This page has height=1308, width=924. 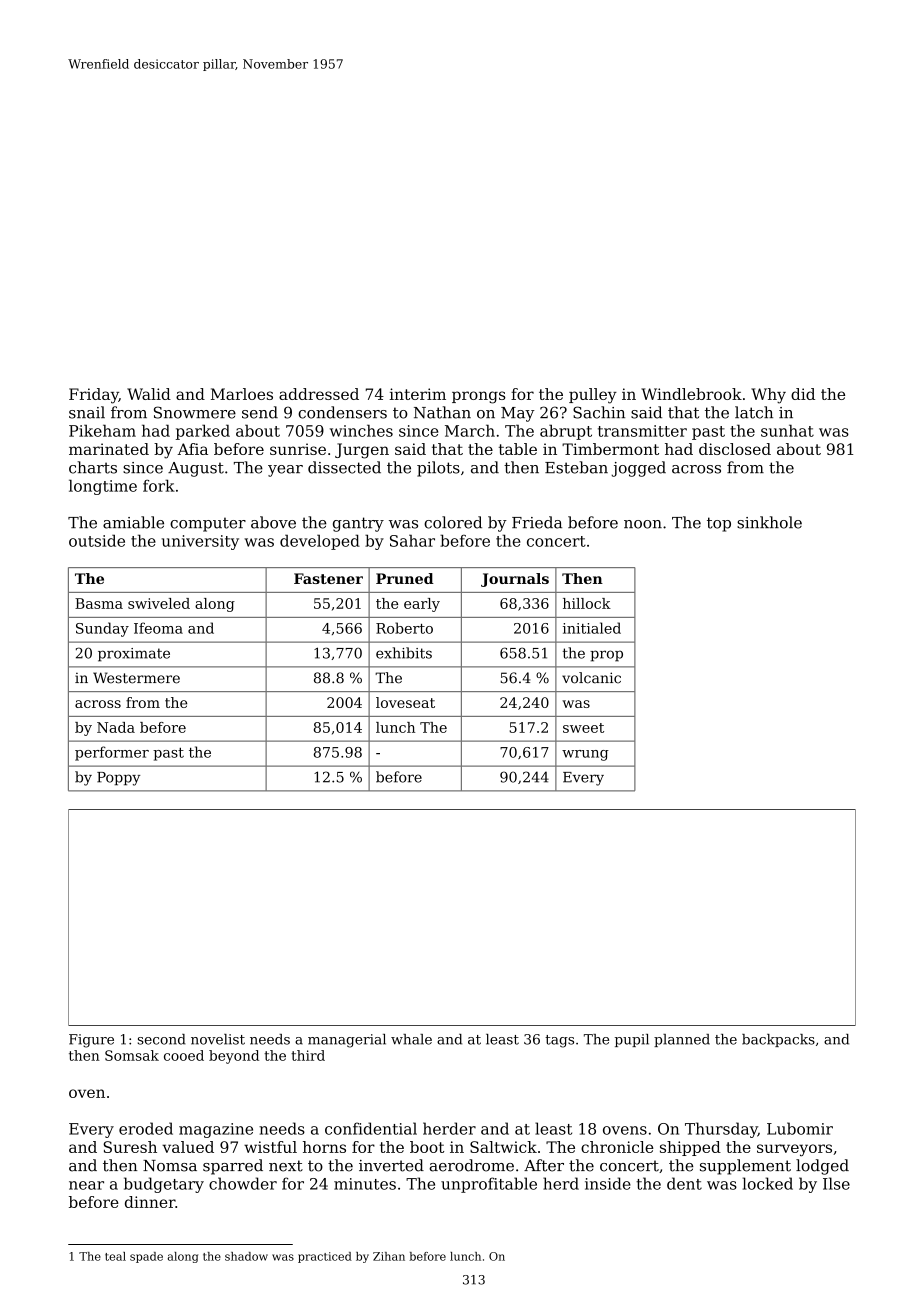 What do you see at coordinates (411, 1039) in the page?
I see `whale` at bounding box center [411, 1039].
